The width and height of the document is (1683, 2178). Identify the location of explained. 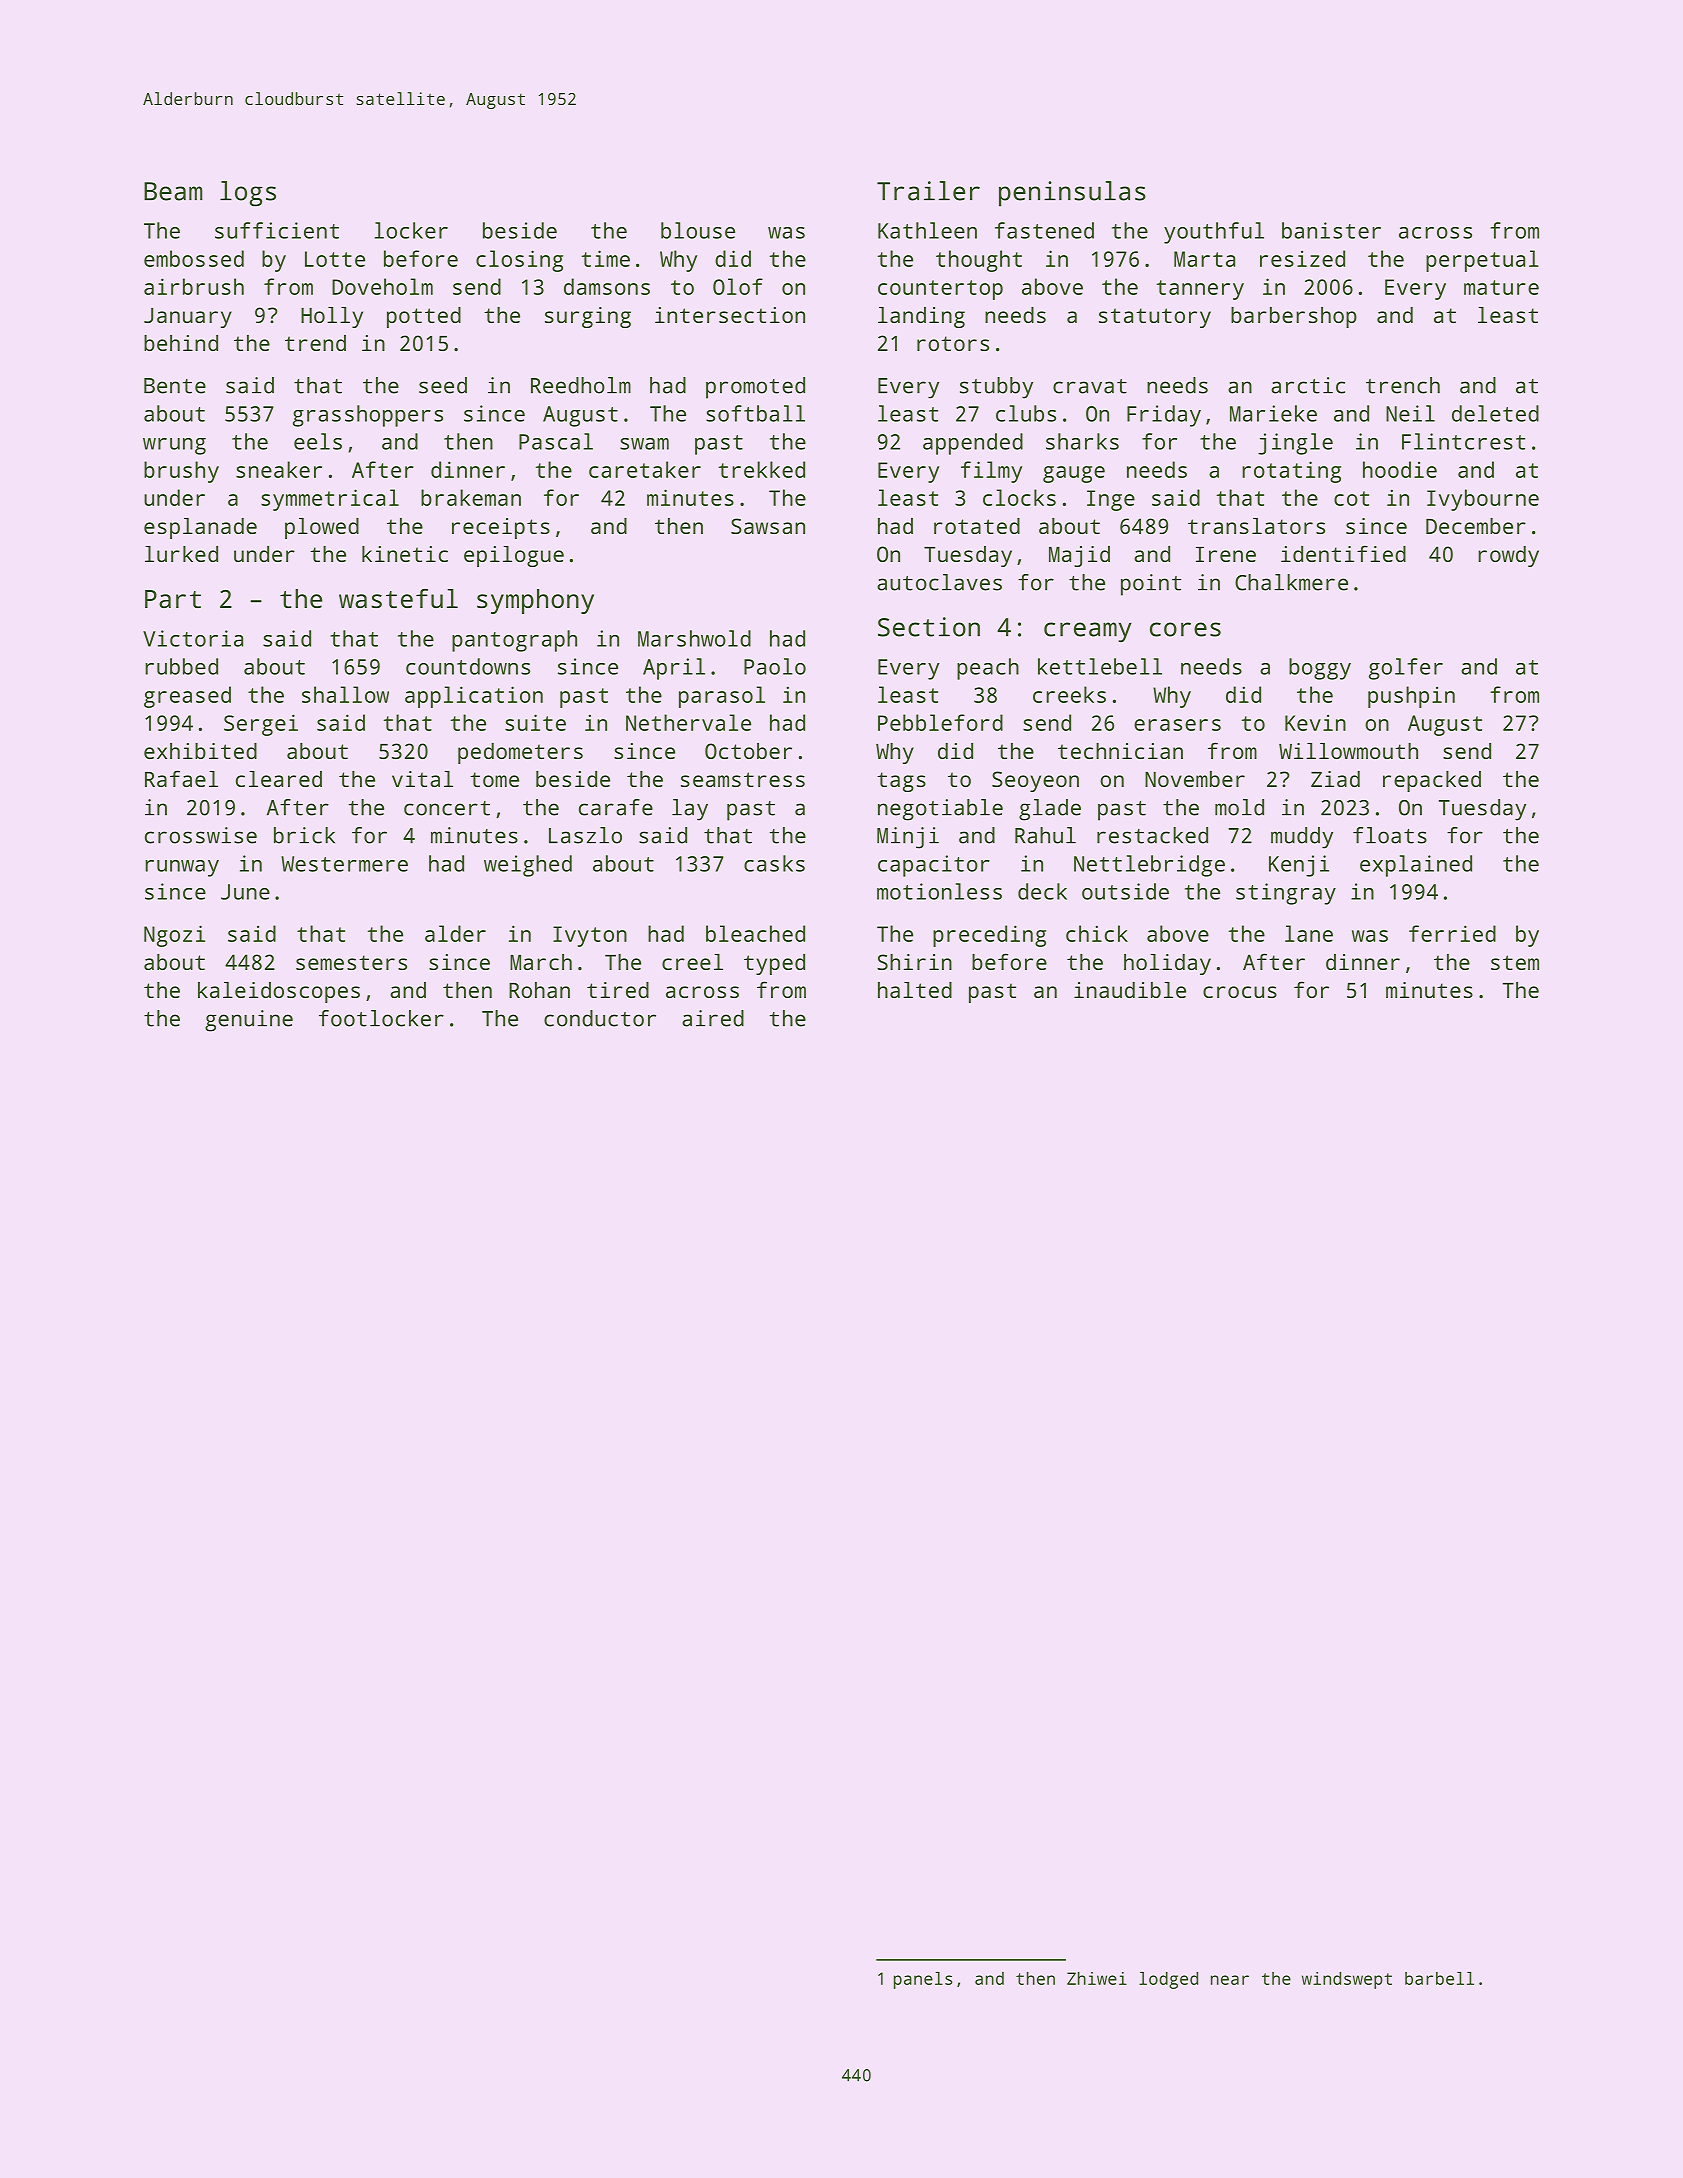
(1416, 866).
